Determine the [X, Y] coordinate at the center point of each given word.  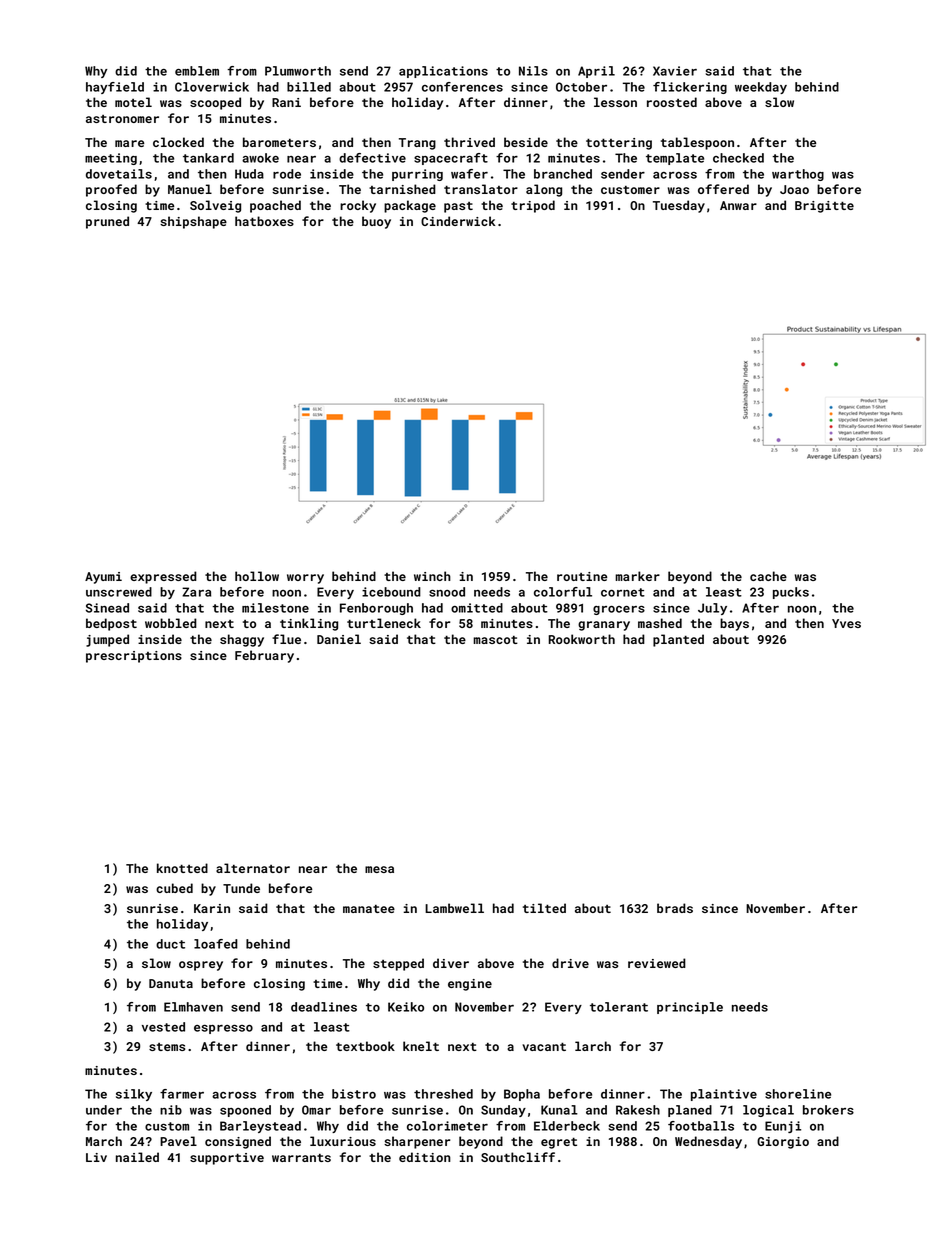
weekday [761, 88]
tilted [544, 908]
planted [678, 640]
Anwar [738, 205]
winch [432, 576]
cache [768, 576]
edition [425, 1157]
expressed [163, 577]
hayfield [115, 88]
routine [582, 576]
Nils [533, 71]
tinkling [309, 624]
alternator [253, 868]
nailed [137, 1157]
